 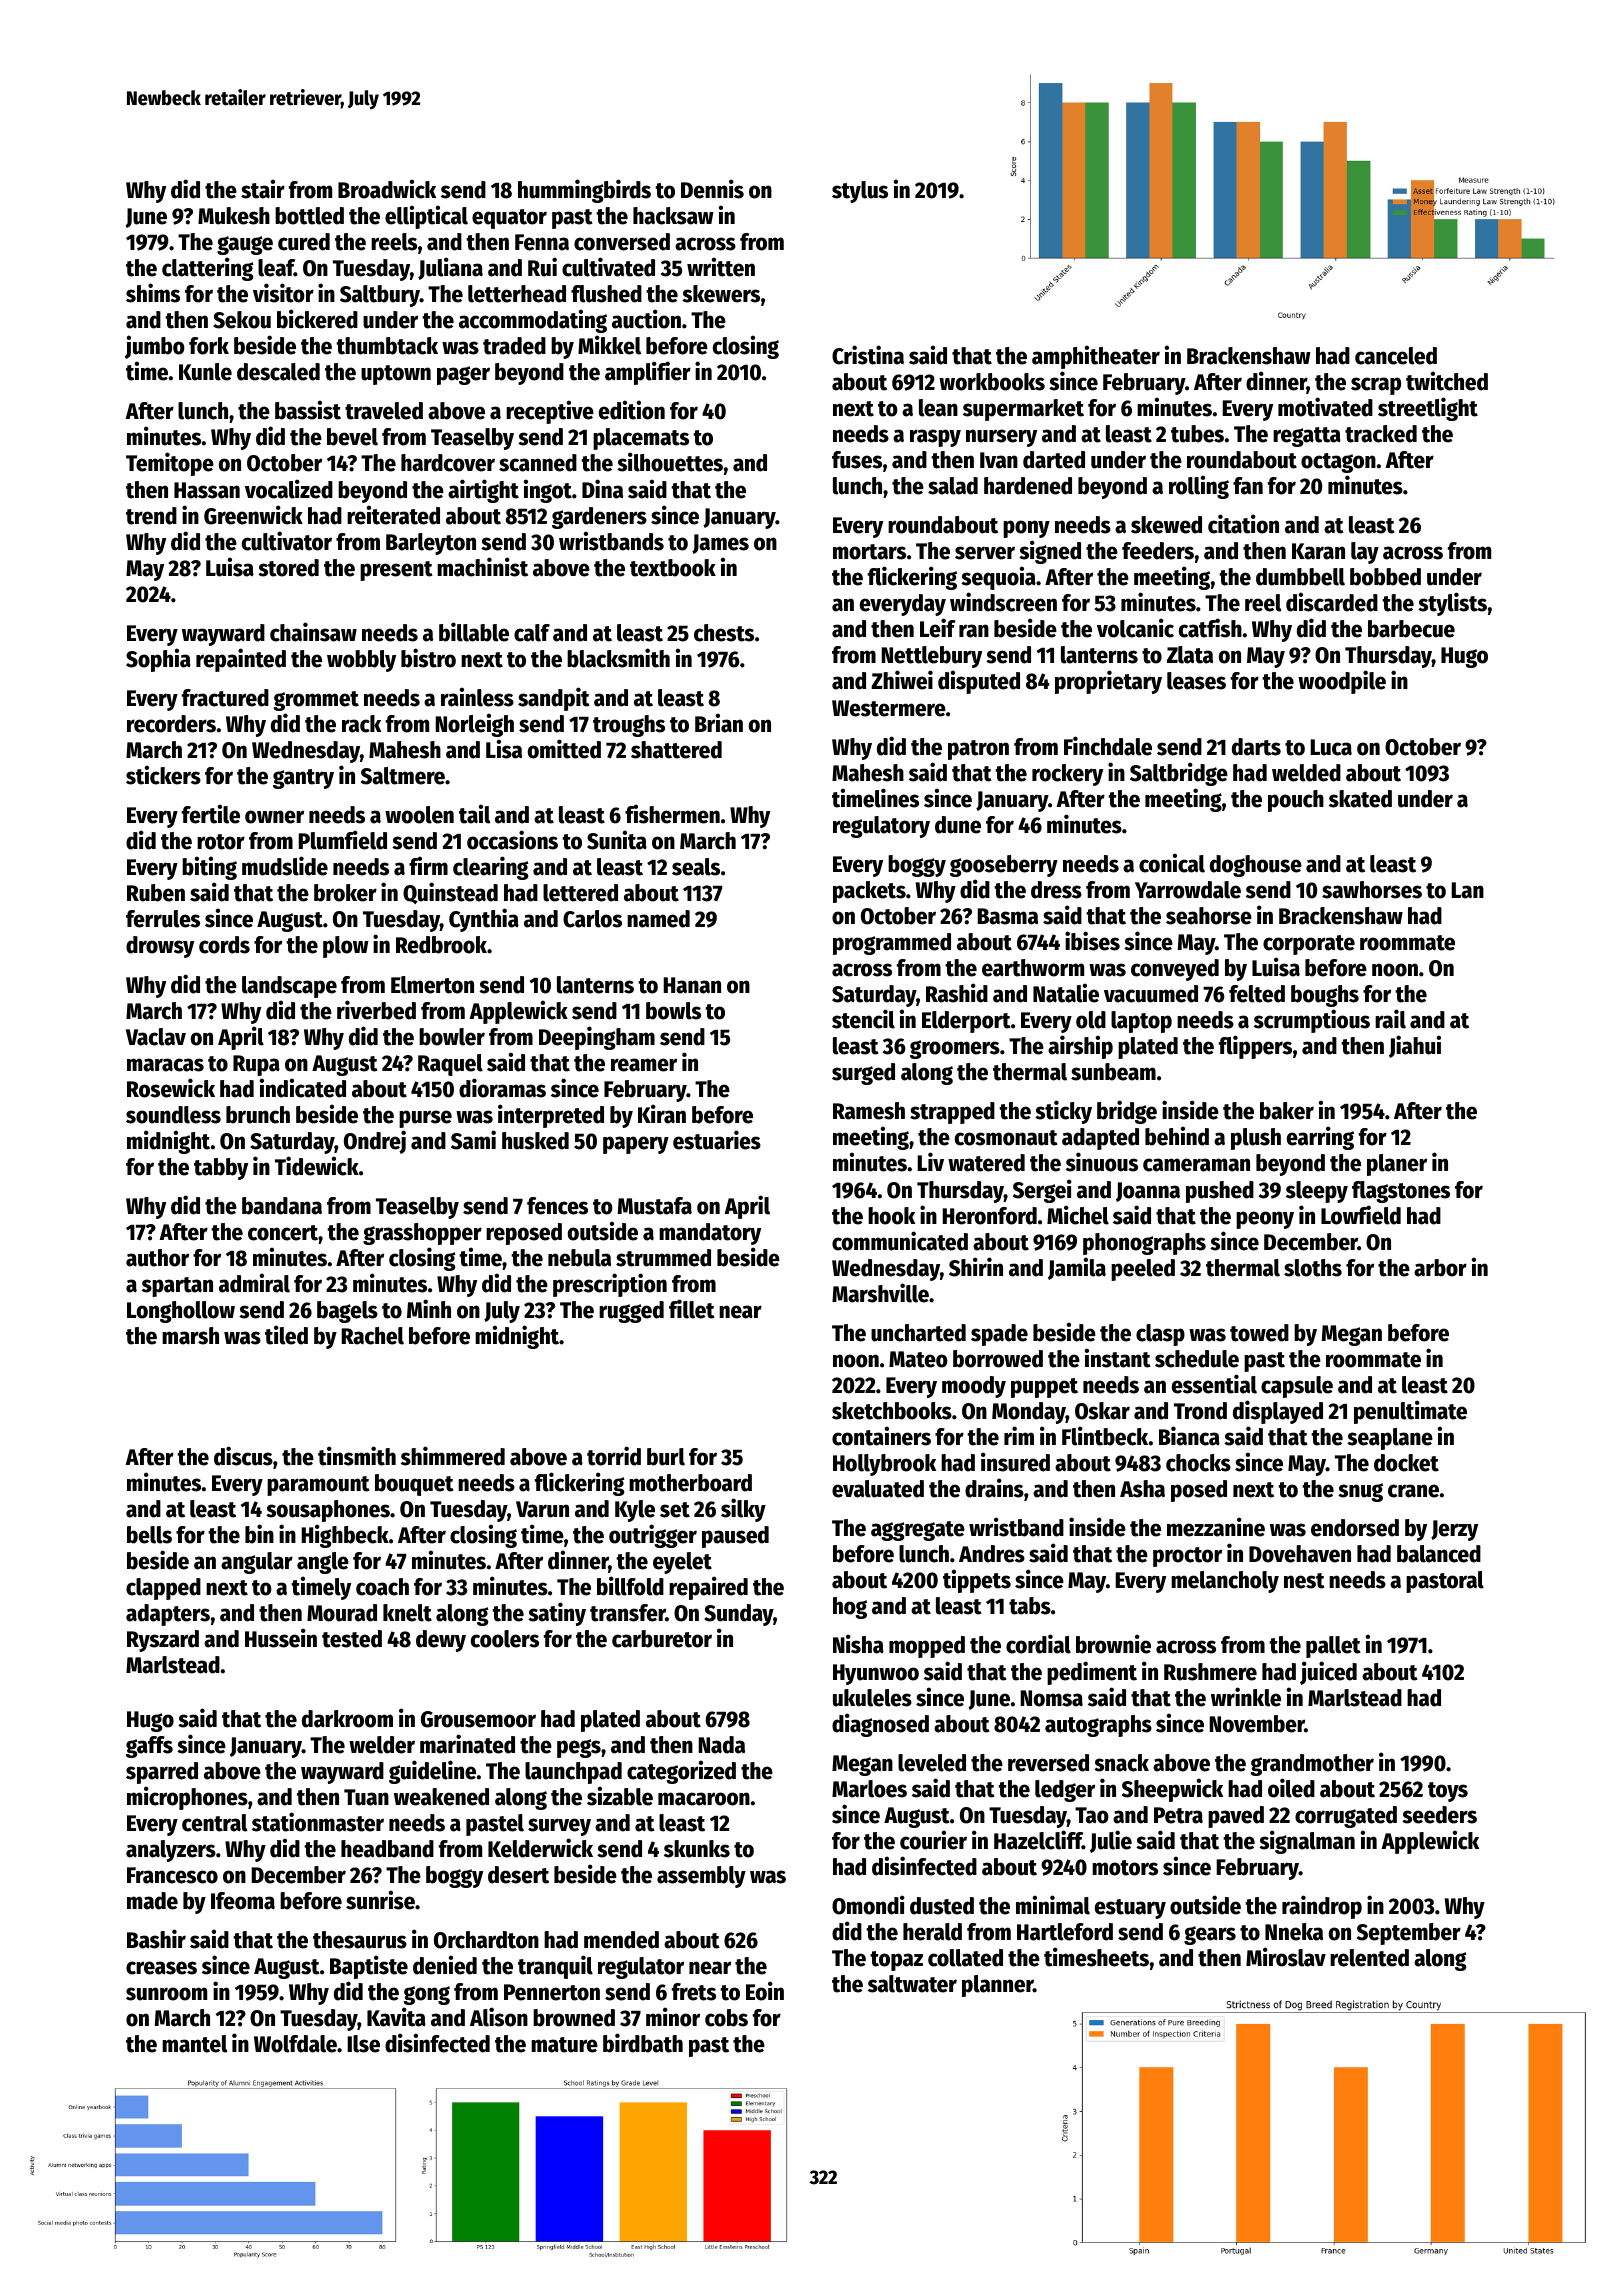 What do you see at coordinates (171, 1088) in the document?
I see `Rosewick` at bounding box center [171, 1088].
